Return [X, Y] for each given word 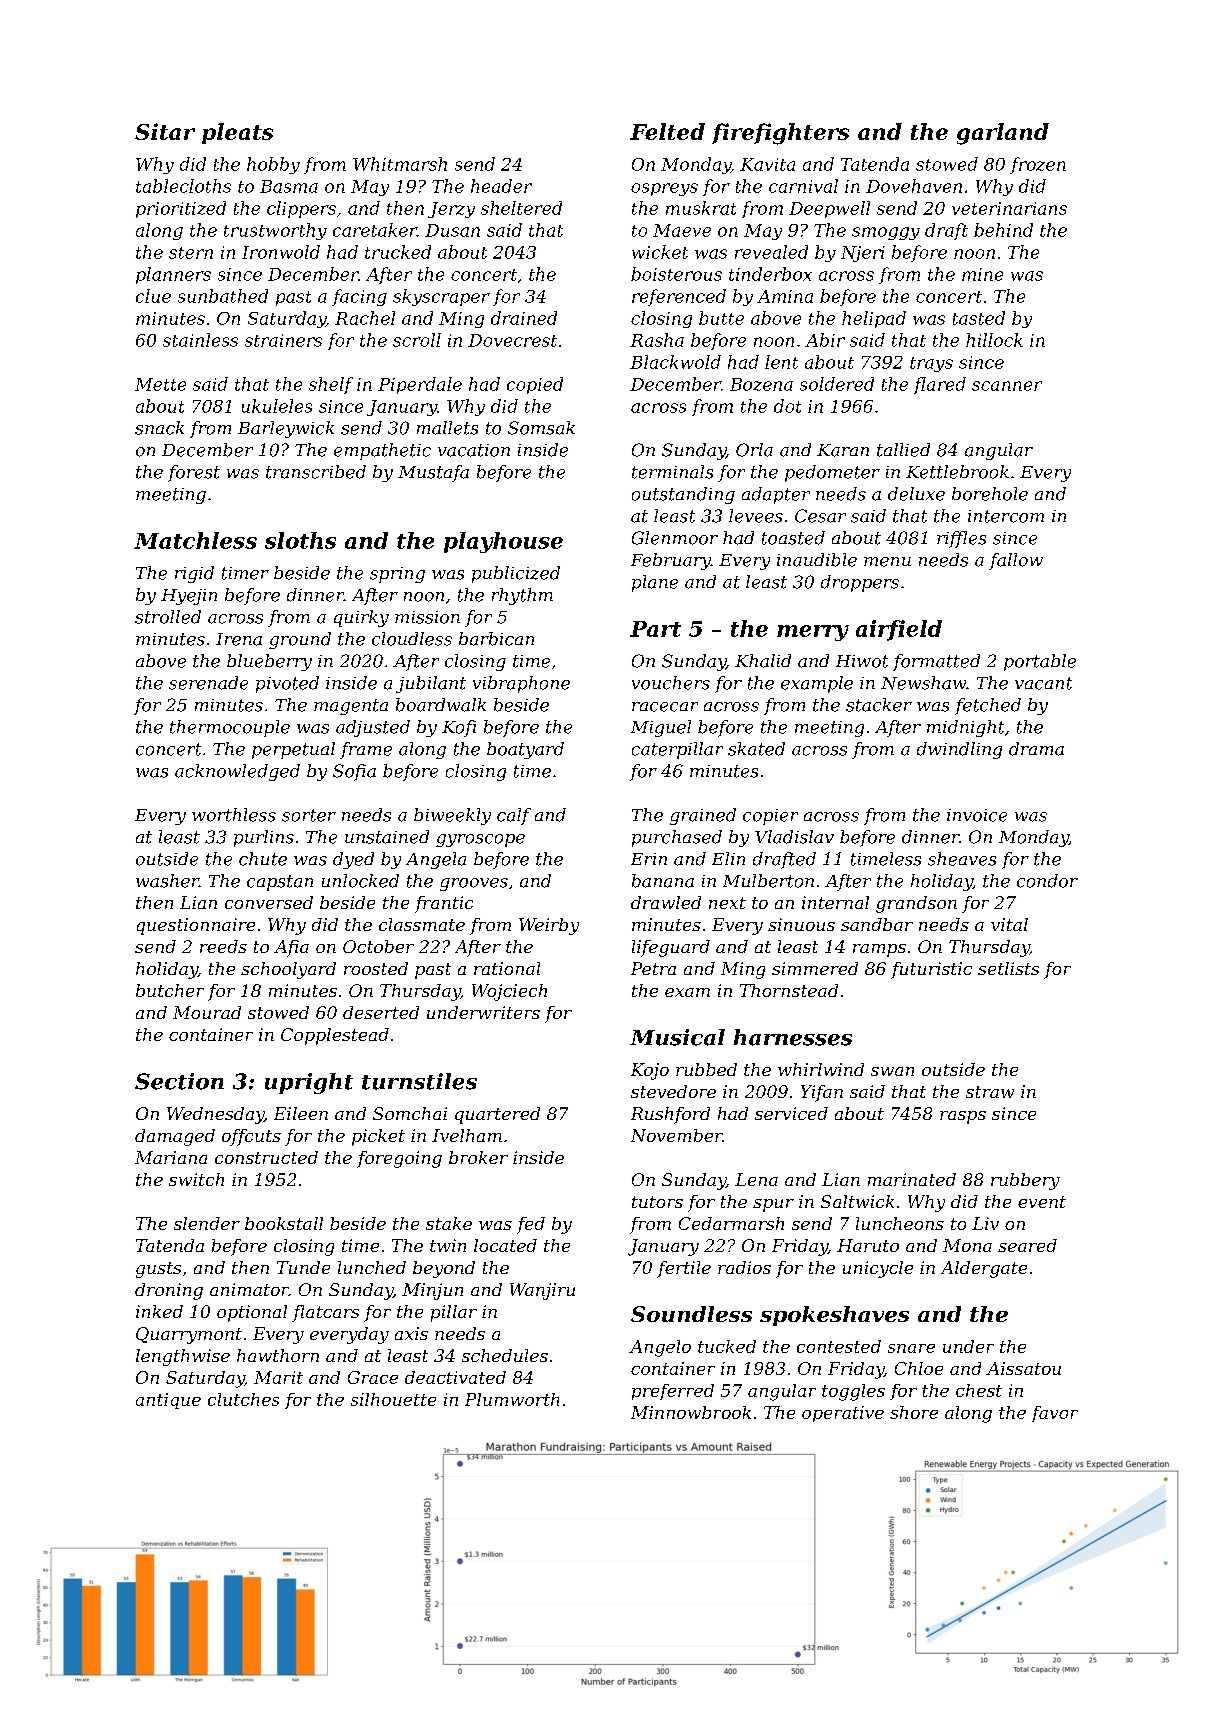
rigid [194, 574]
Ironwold [281, 252]
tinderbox [770, 274]
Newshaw [923, 683]
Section [179, 1081]
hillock [994, 340]
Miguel [661, 728]
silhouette [393, 1399]
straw [990, 1092]
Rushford [670, 1115]
